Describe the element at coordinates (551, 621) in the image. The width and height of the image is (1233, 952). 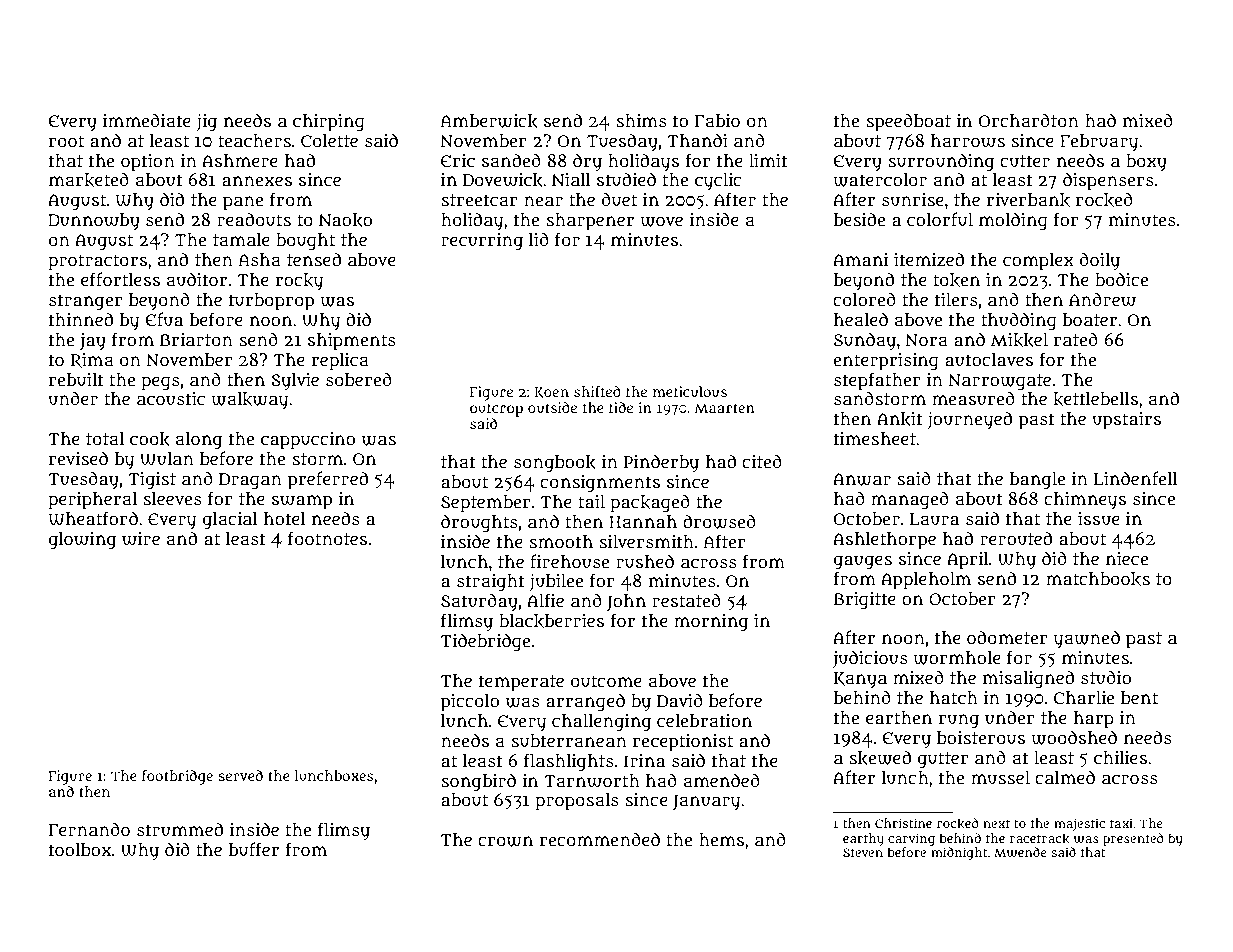
I see `blackberries` at that location.
